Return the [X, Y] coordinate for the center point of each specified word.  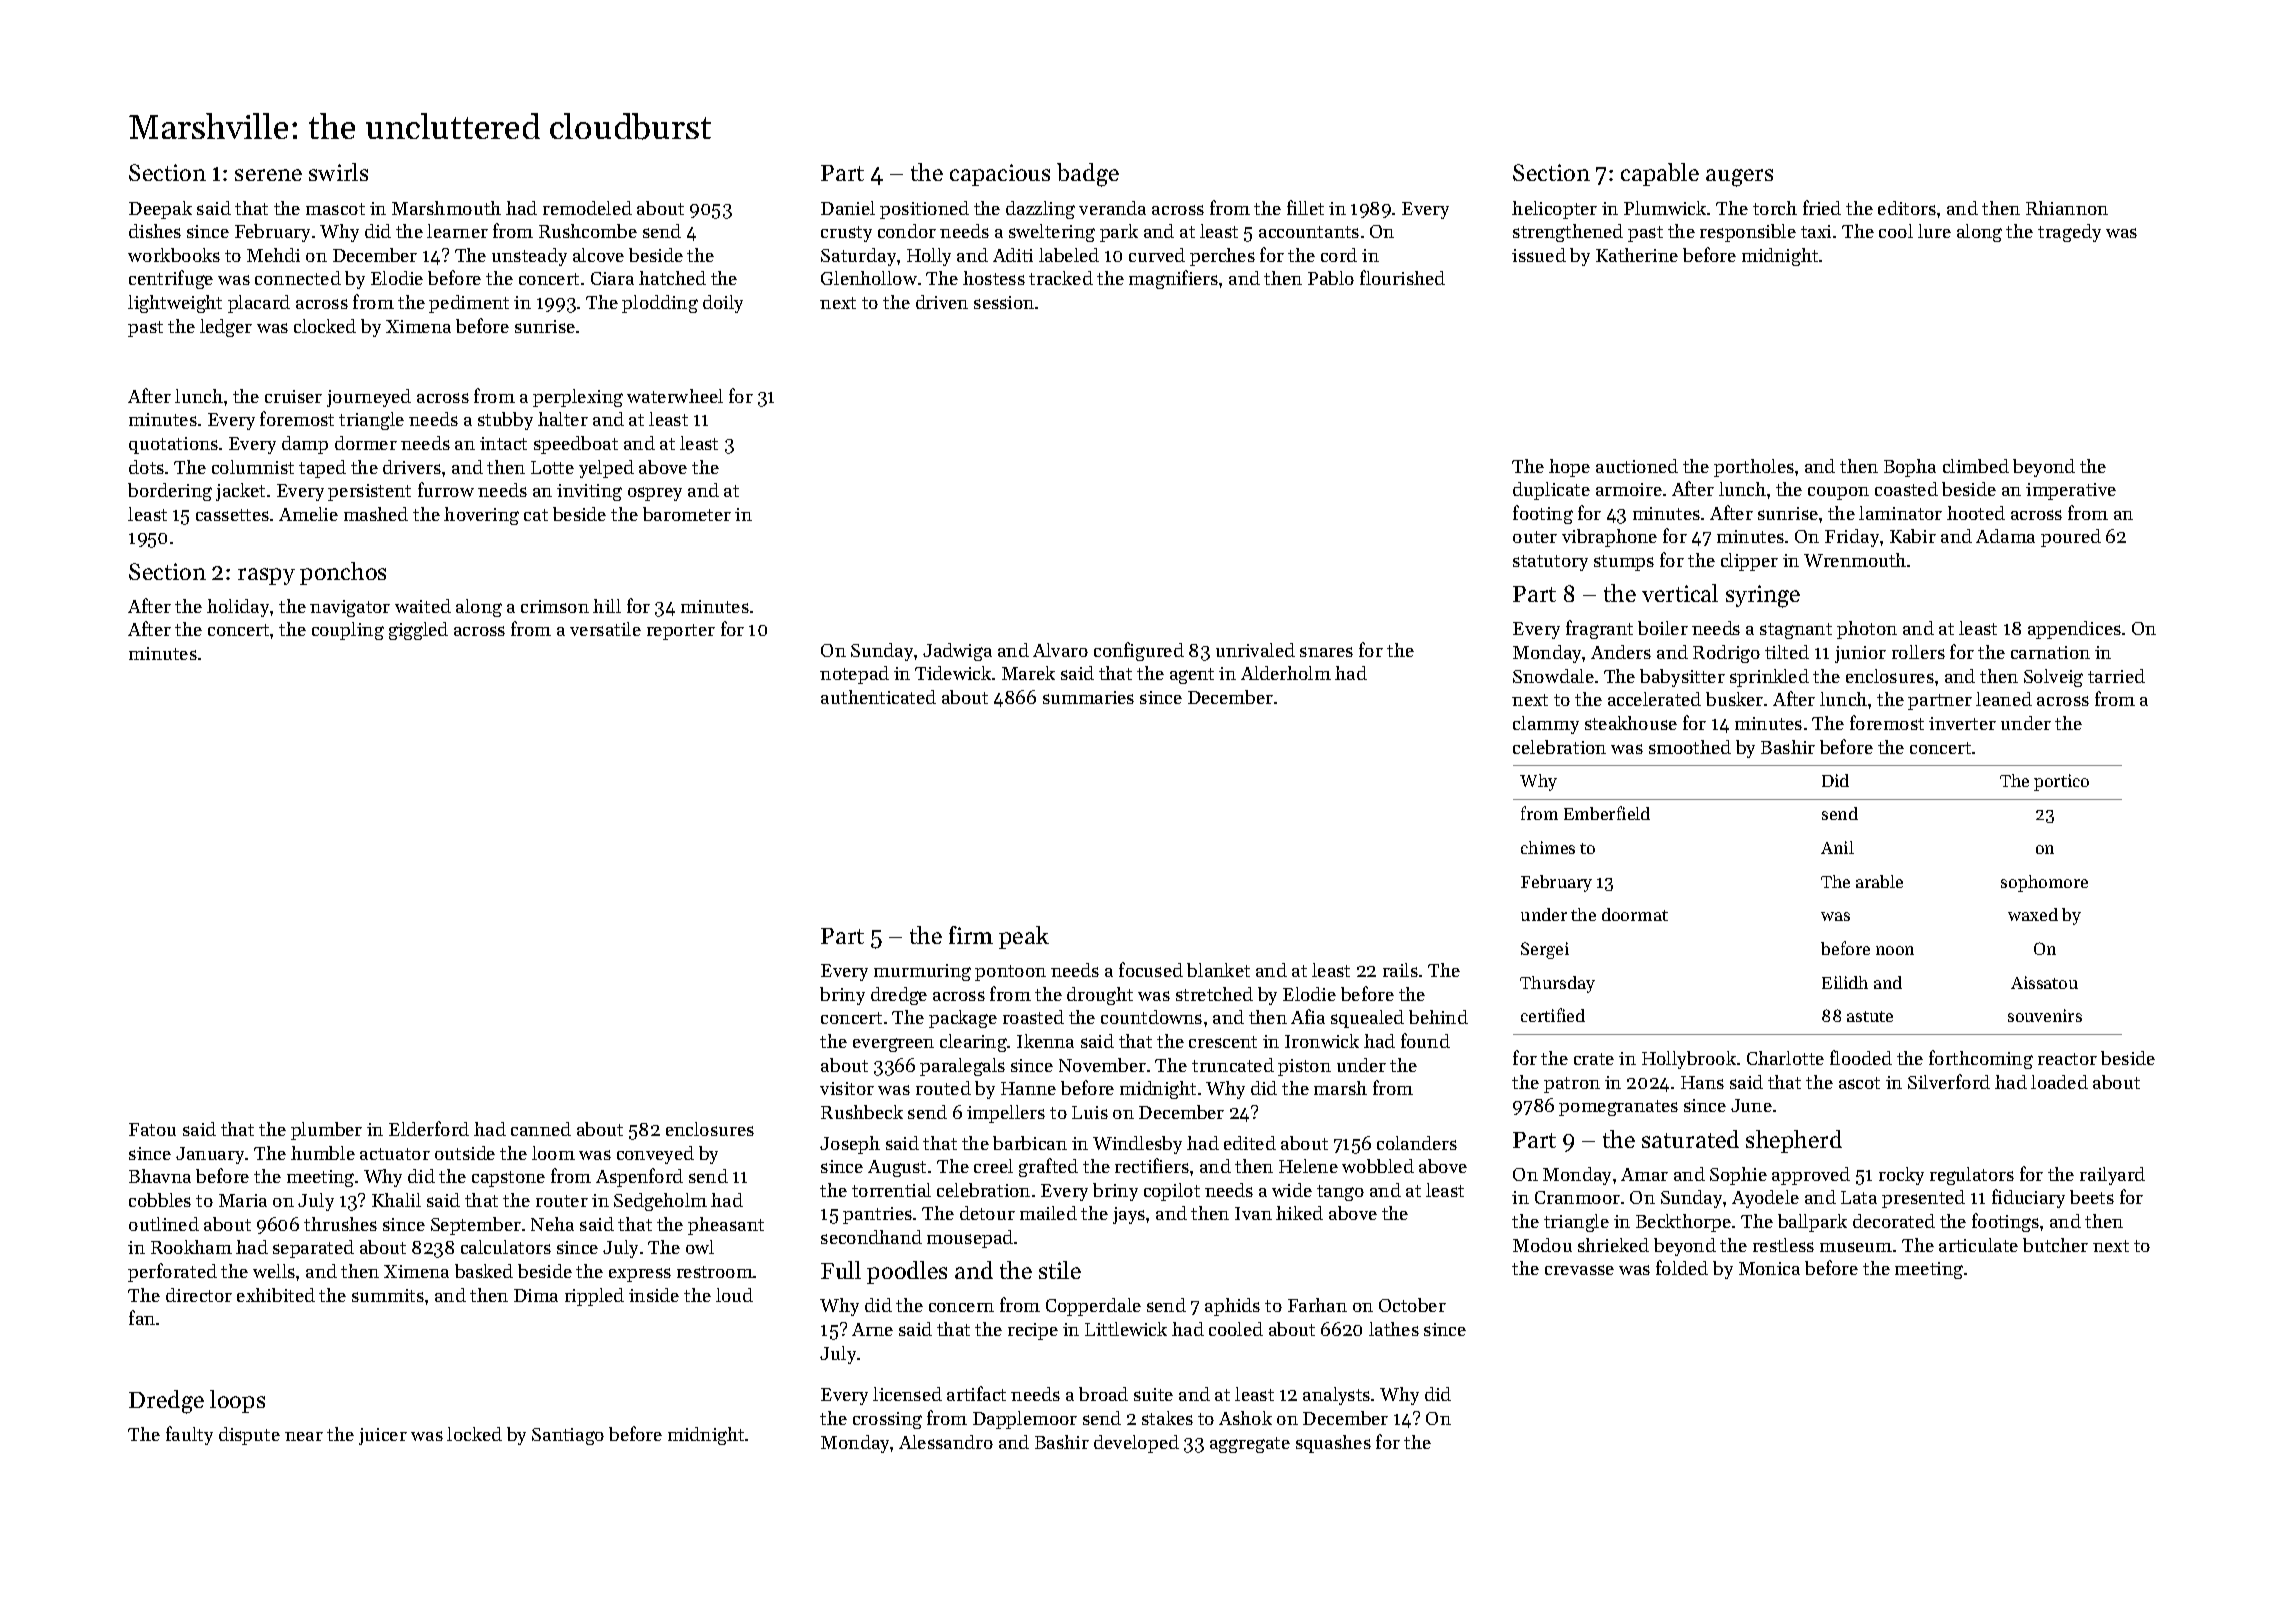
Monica [1769, 1268]
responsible [1748, 233]
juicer [383, 1436]
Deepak [160, 210]
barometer [687, 514]
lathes [1394, 1329]
